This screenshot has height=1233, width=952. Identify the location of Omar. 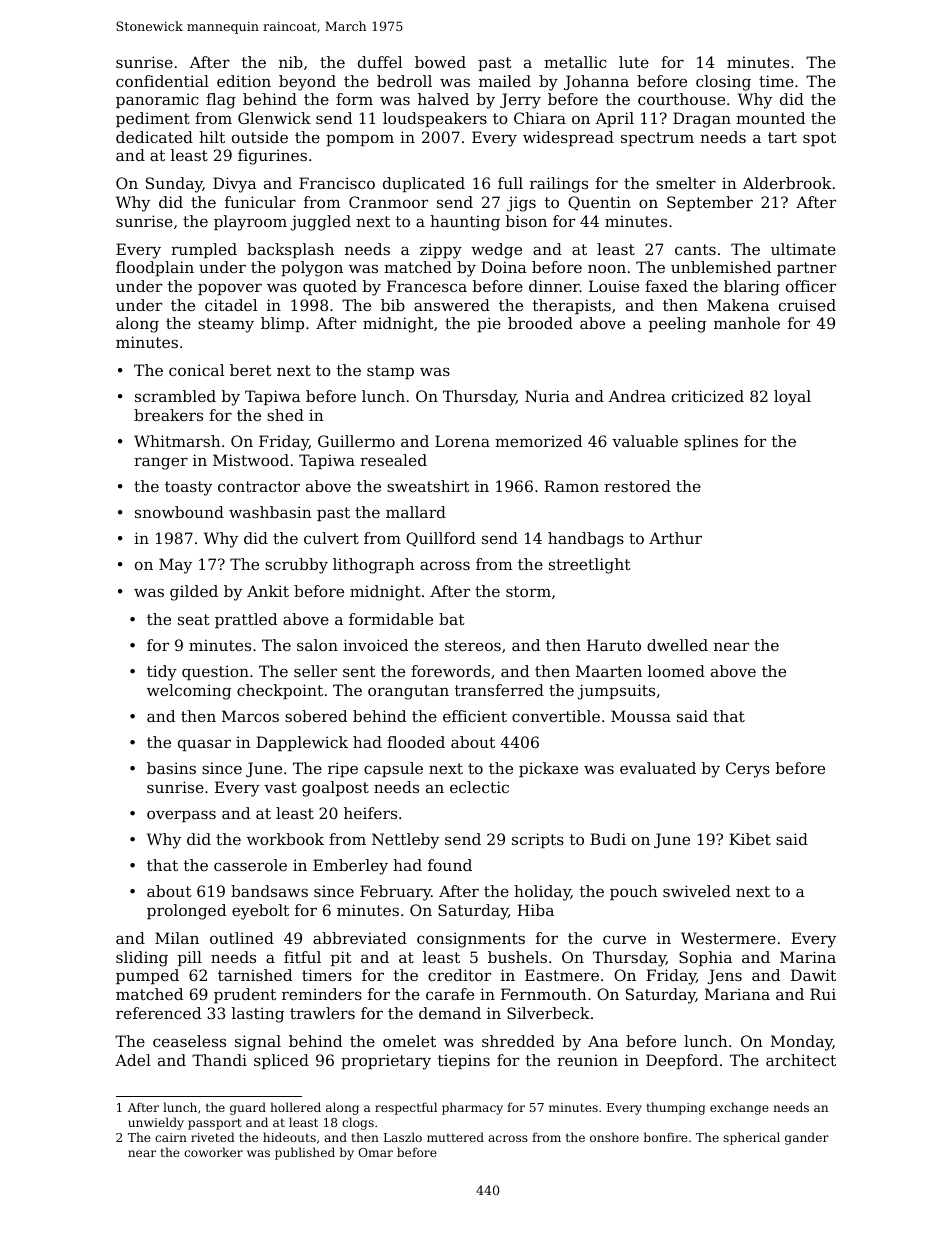
(375, 1152).
